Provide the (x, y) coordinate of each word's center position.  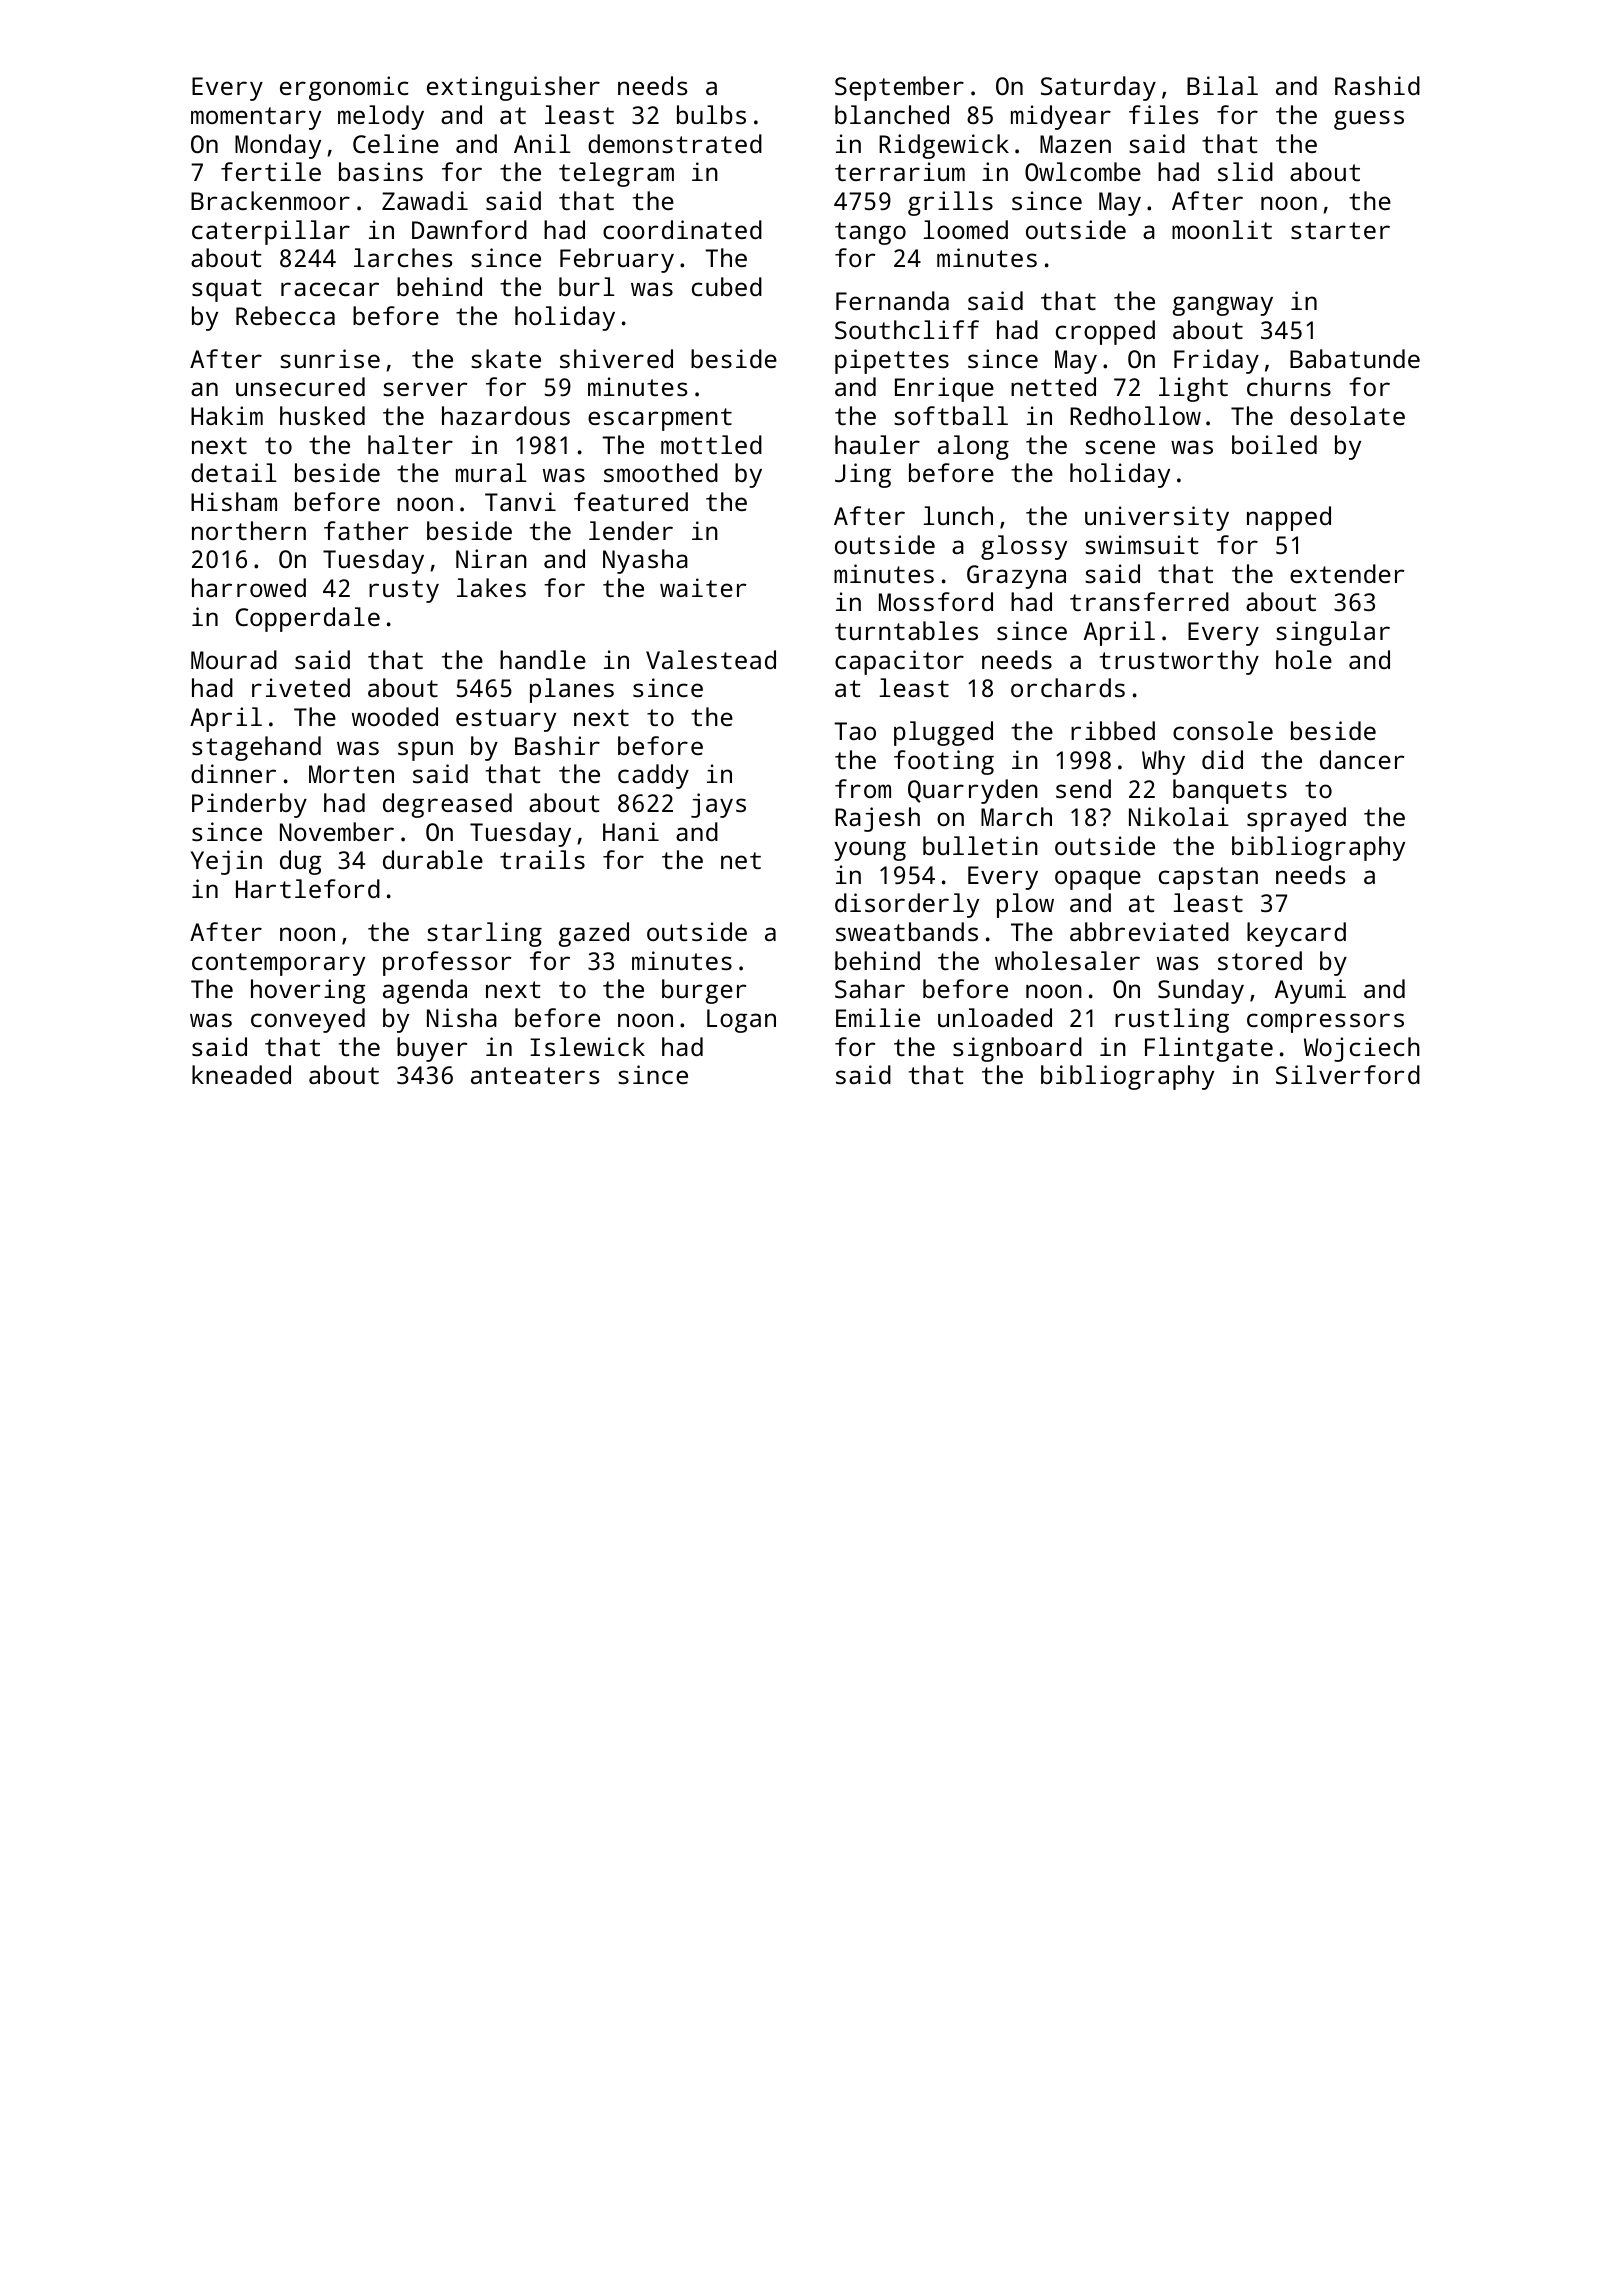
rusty (404, 591)
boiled (1274, 444)
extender (1347, 573)
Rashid (1377, 85)
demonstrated (675, 143)
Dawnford (469, 229)
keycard (1296, 934)
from (863, 788)
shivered (616, 358)
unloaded (995, 1017)
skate (506, 358)
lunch (958, 515)
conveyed (308, 1020)
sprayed (1296, 819)
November (337, 831)
